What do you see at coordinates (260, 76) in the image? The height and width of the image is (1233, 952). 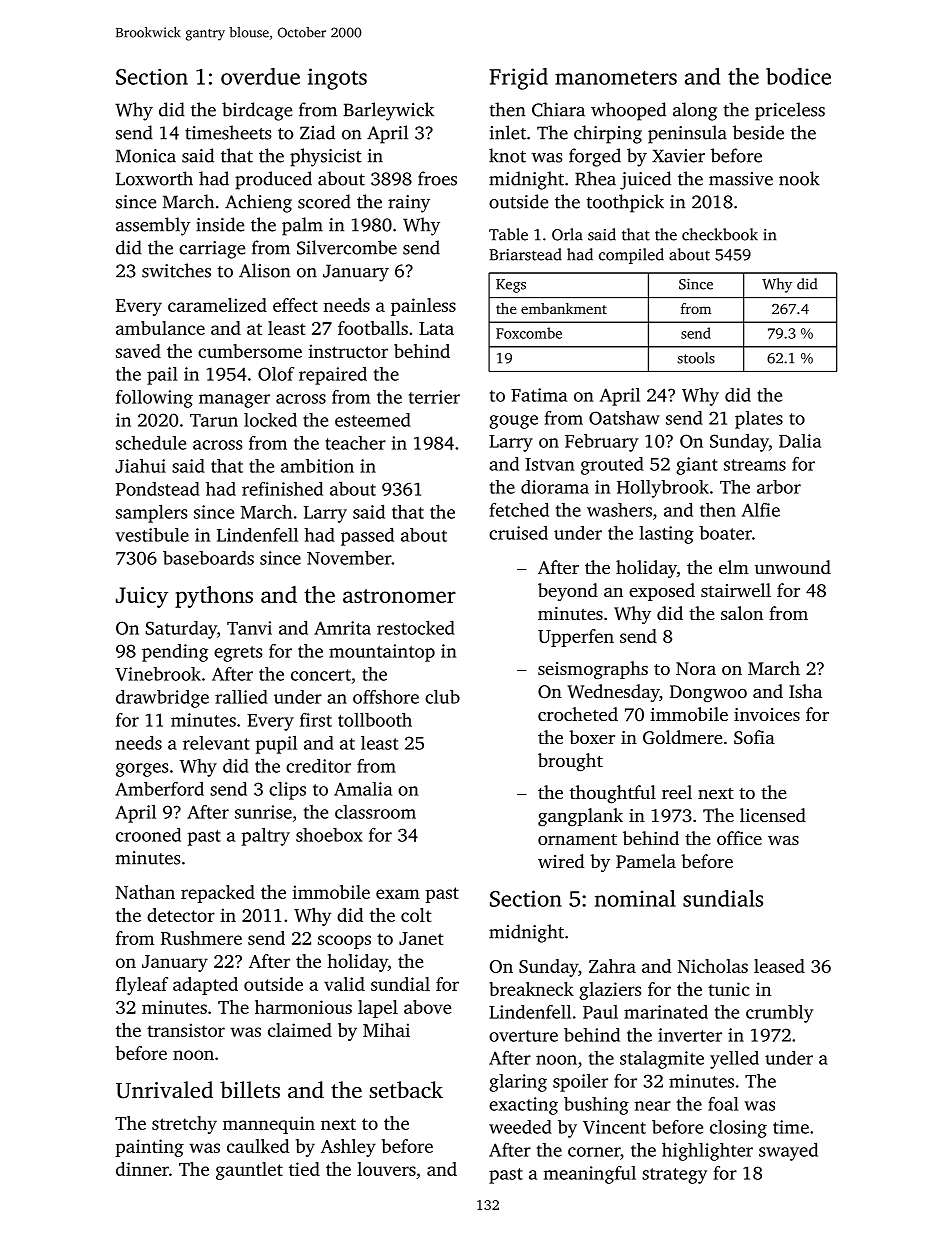 I see `overdue` at bounding box center [260, 76].
